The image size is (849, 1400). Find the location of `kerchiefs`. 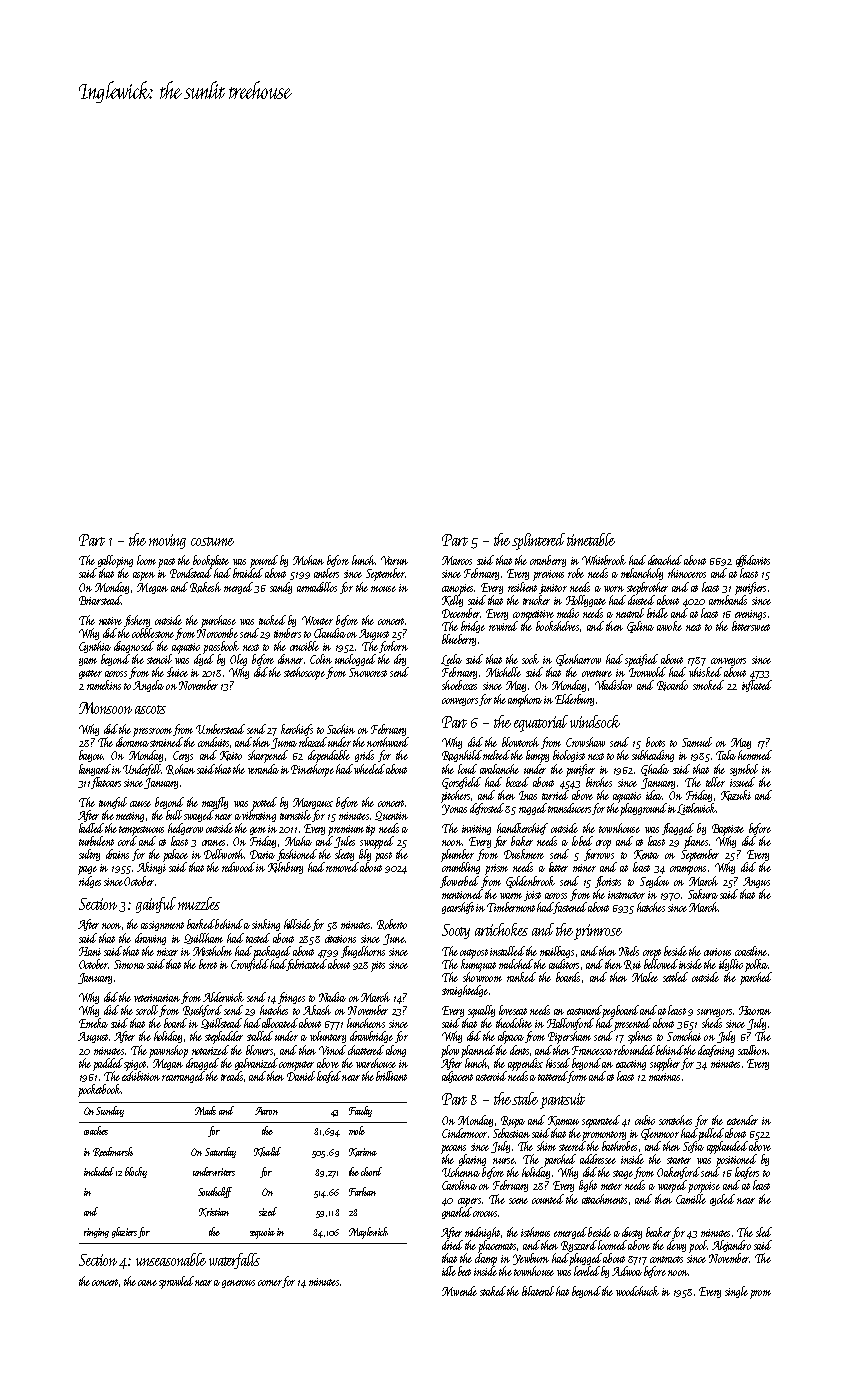

kerchiefs is located at coordinates (297, 730).
